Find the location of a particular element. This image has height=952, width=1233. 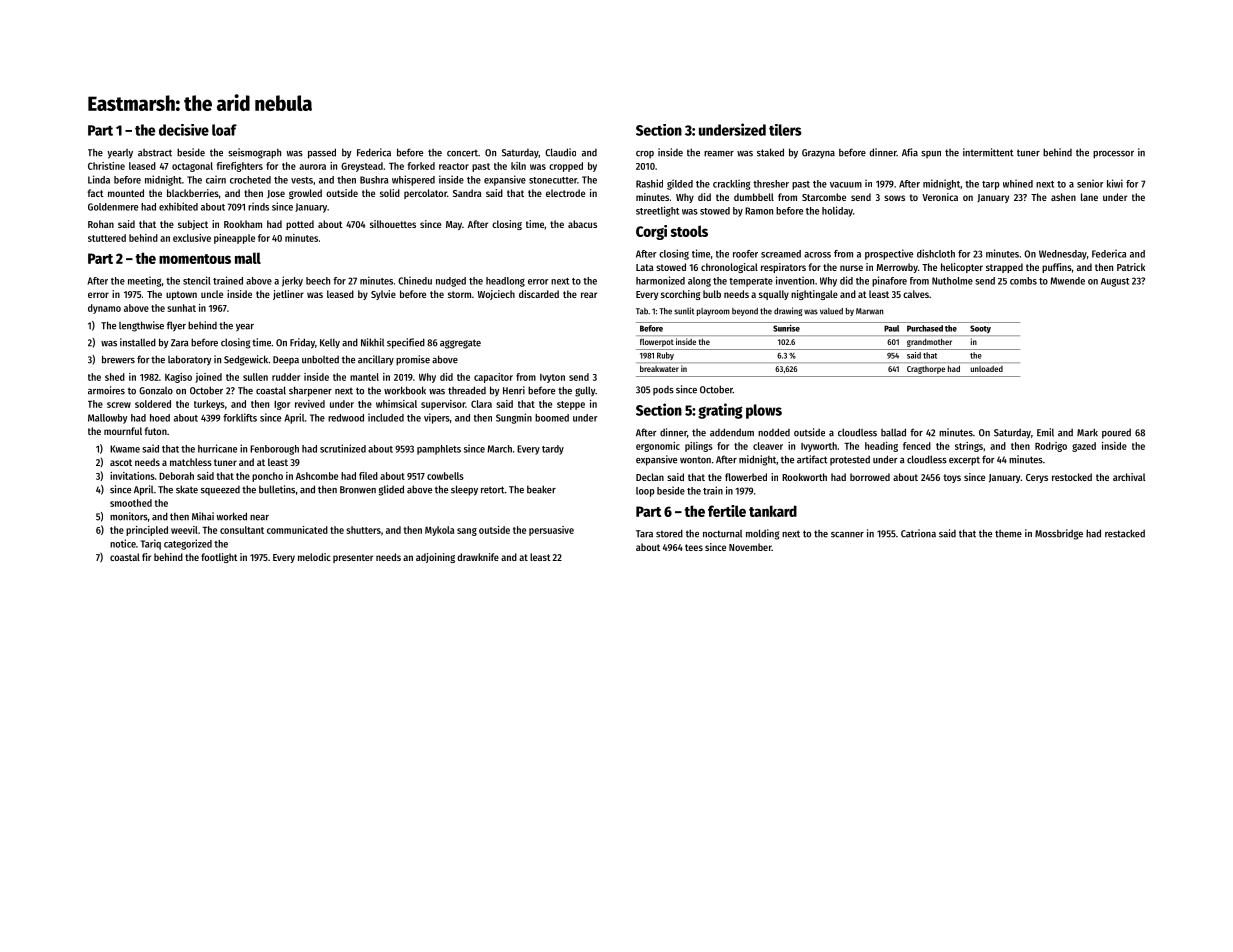

streetlight is located at coordinates (657, 211).
